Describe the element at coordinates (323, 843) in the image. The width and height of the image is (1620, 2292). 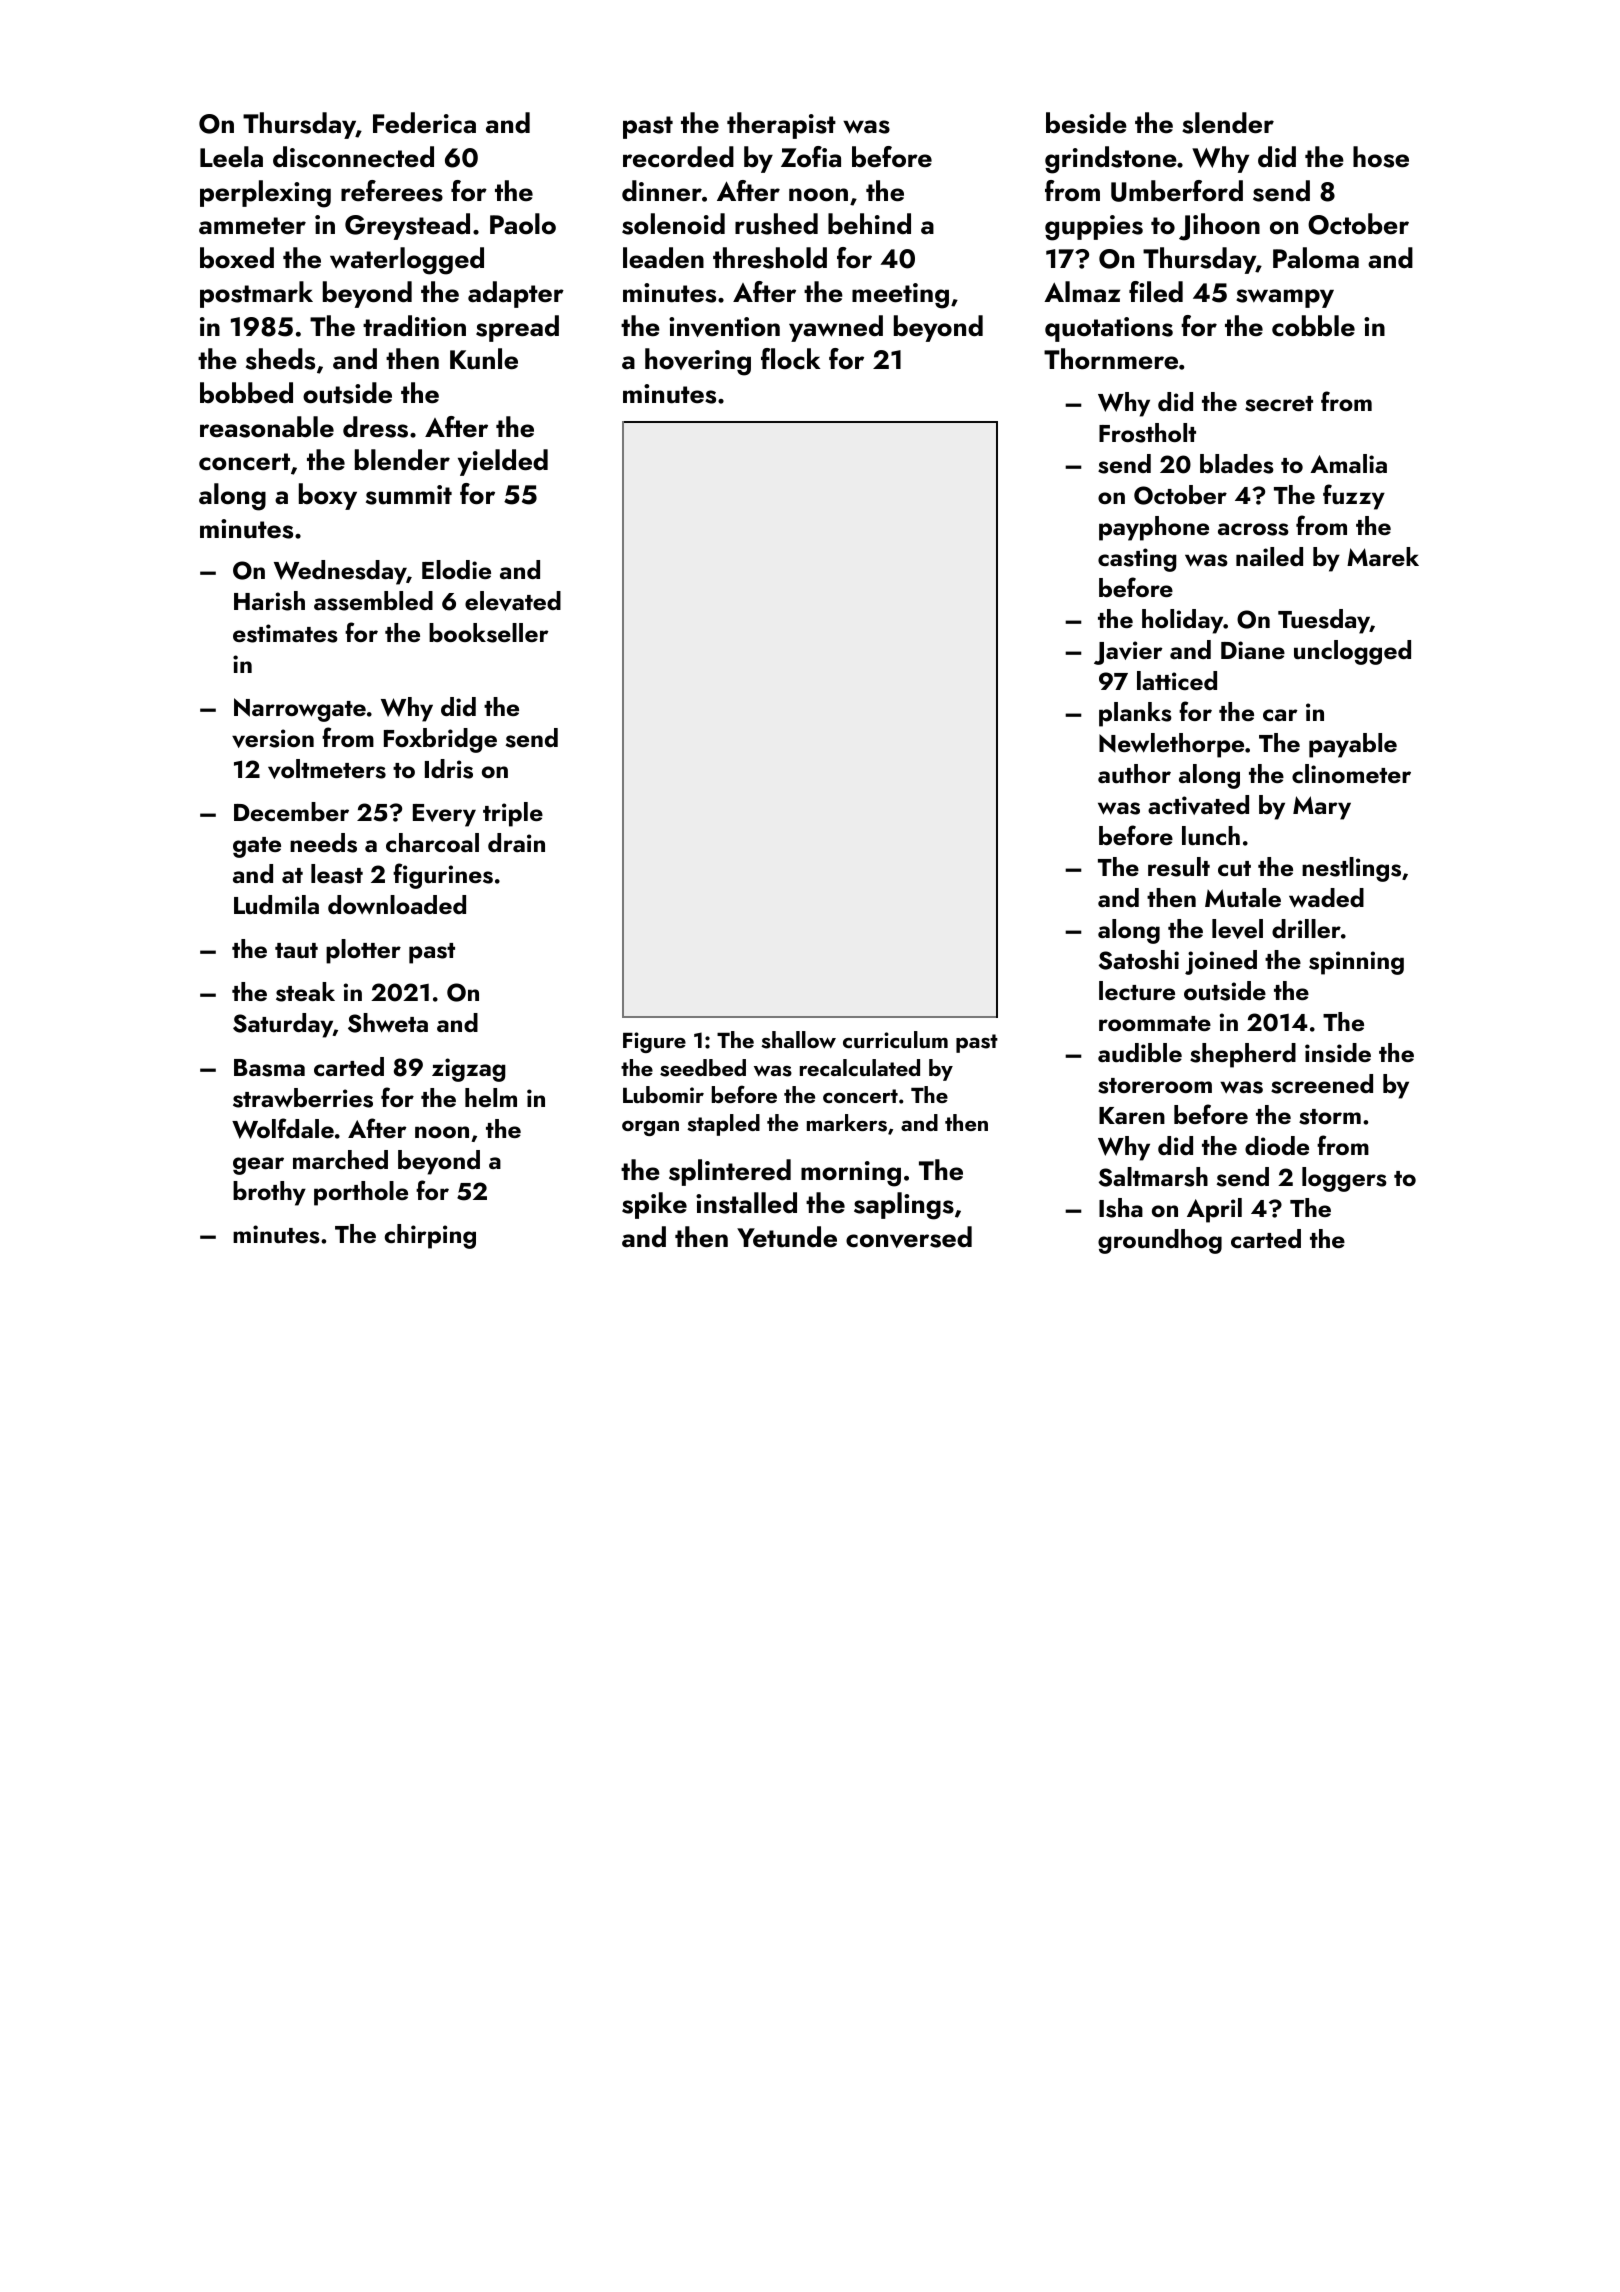
I see `needs` at that location.
